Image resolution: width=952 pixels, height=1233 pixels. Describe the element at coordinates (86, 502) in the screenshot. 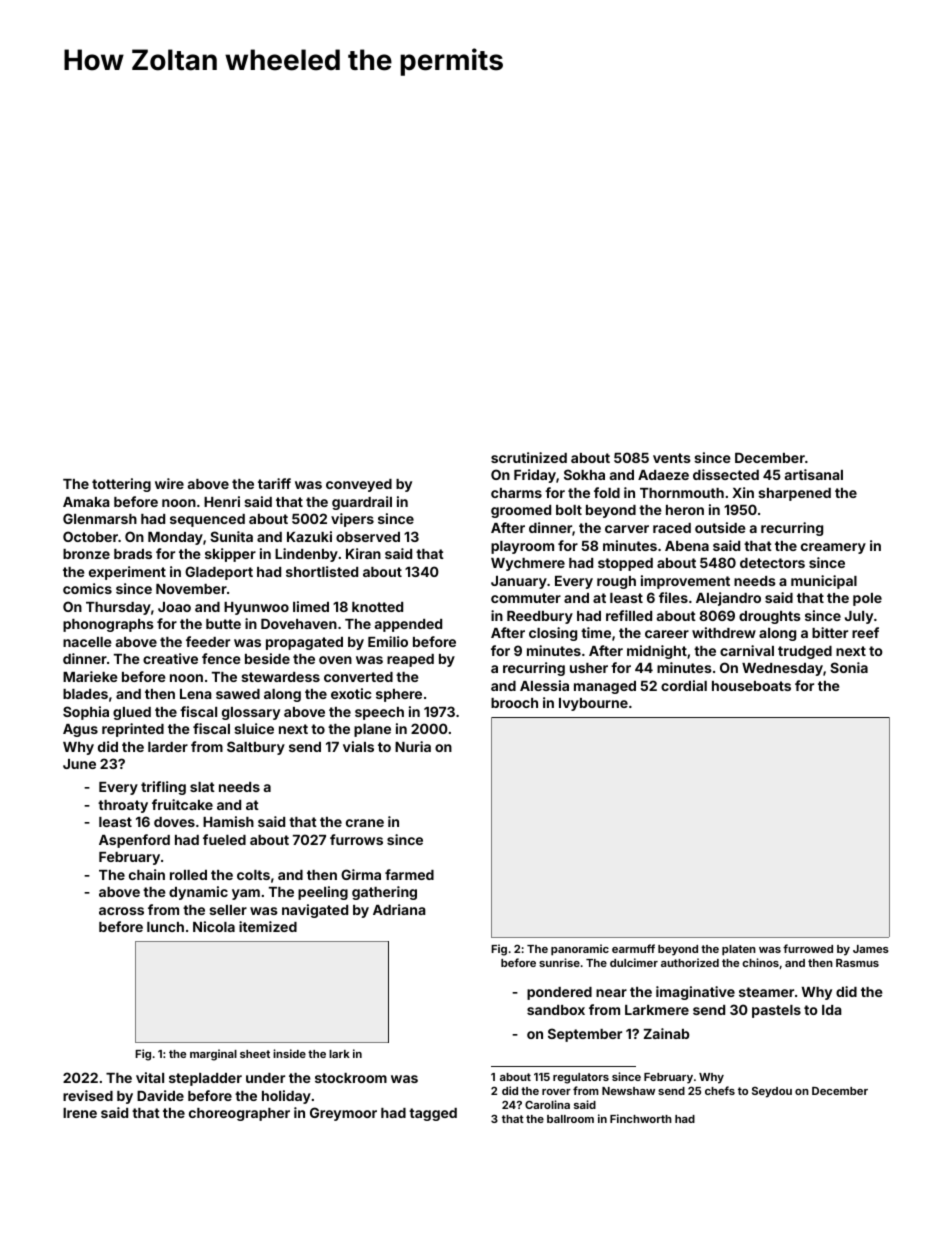

I see `Amaka` at that location.
